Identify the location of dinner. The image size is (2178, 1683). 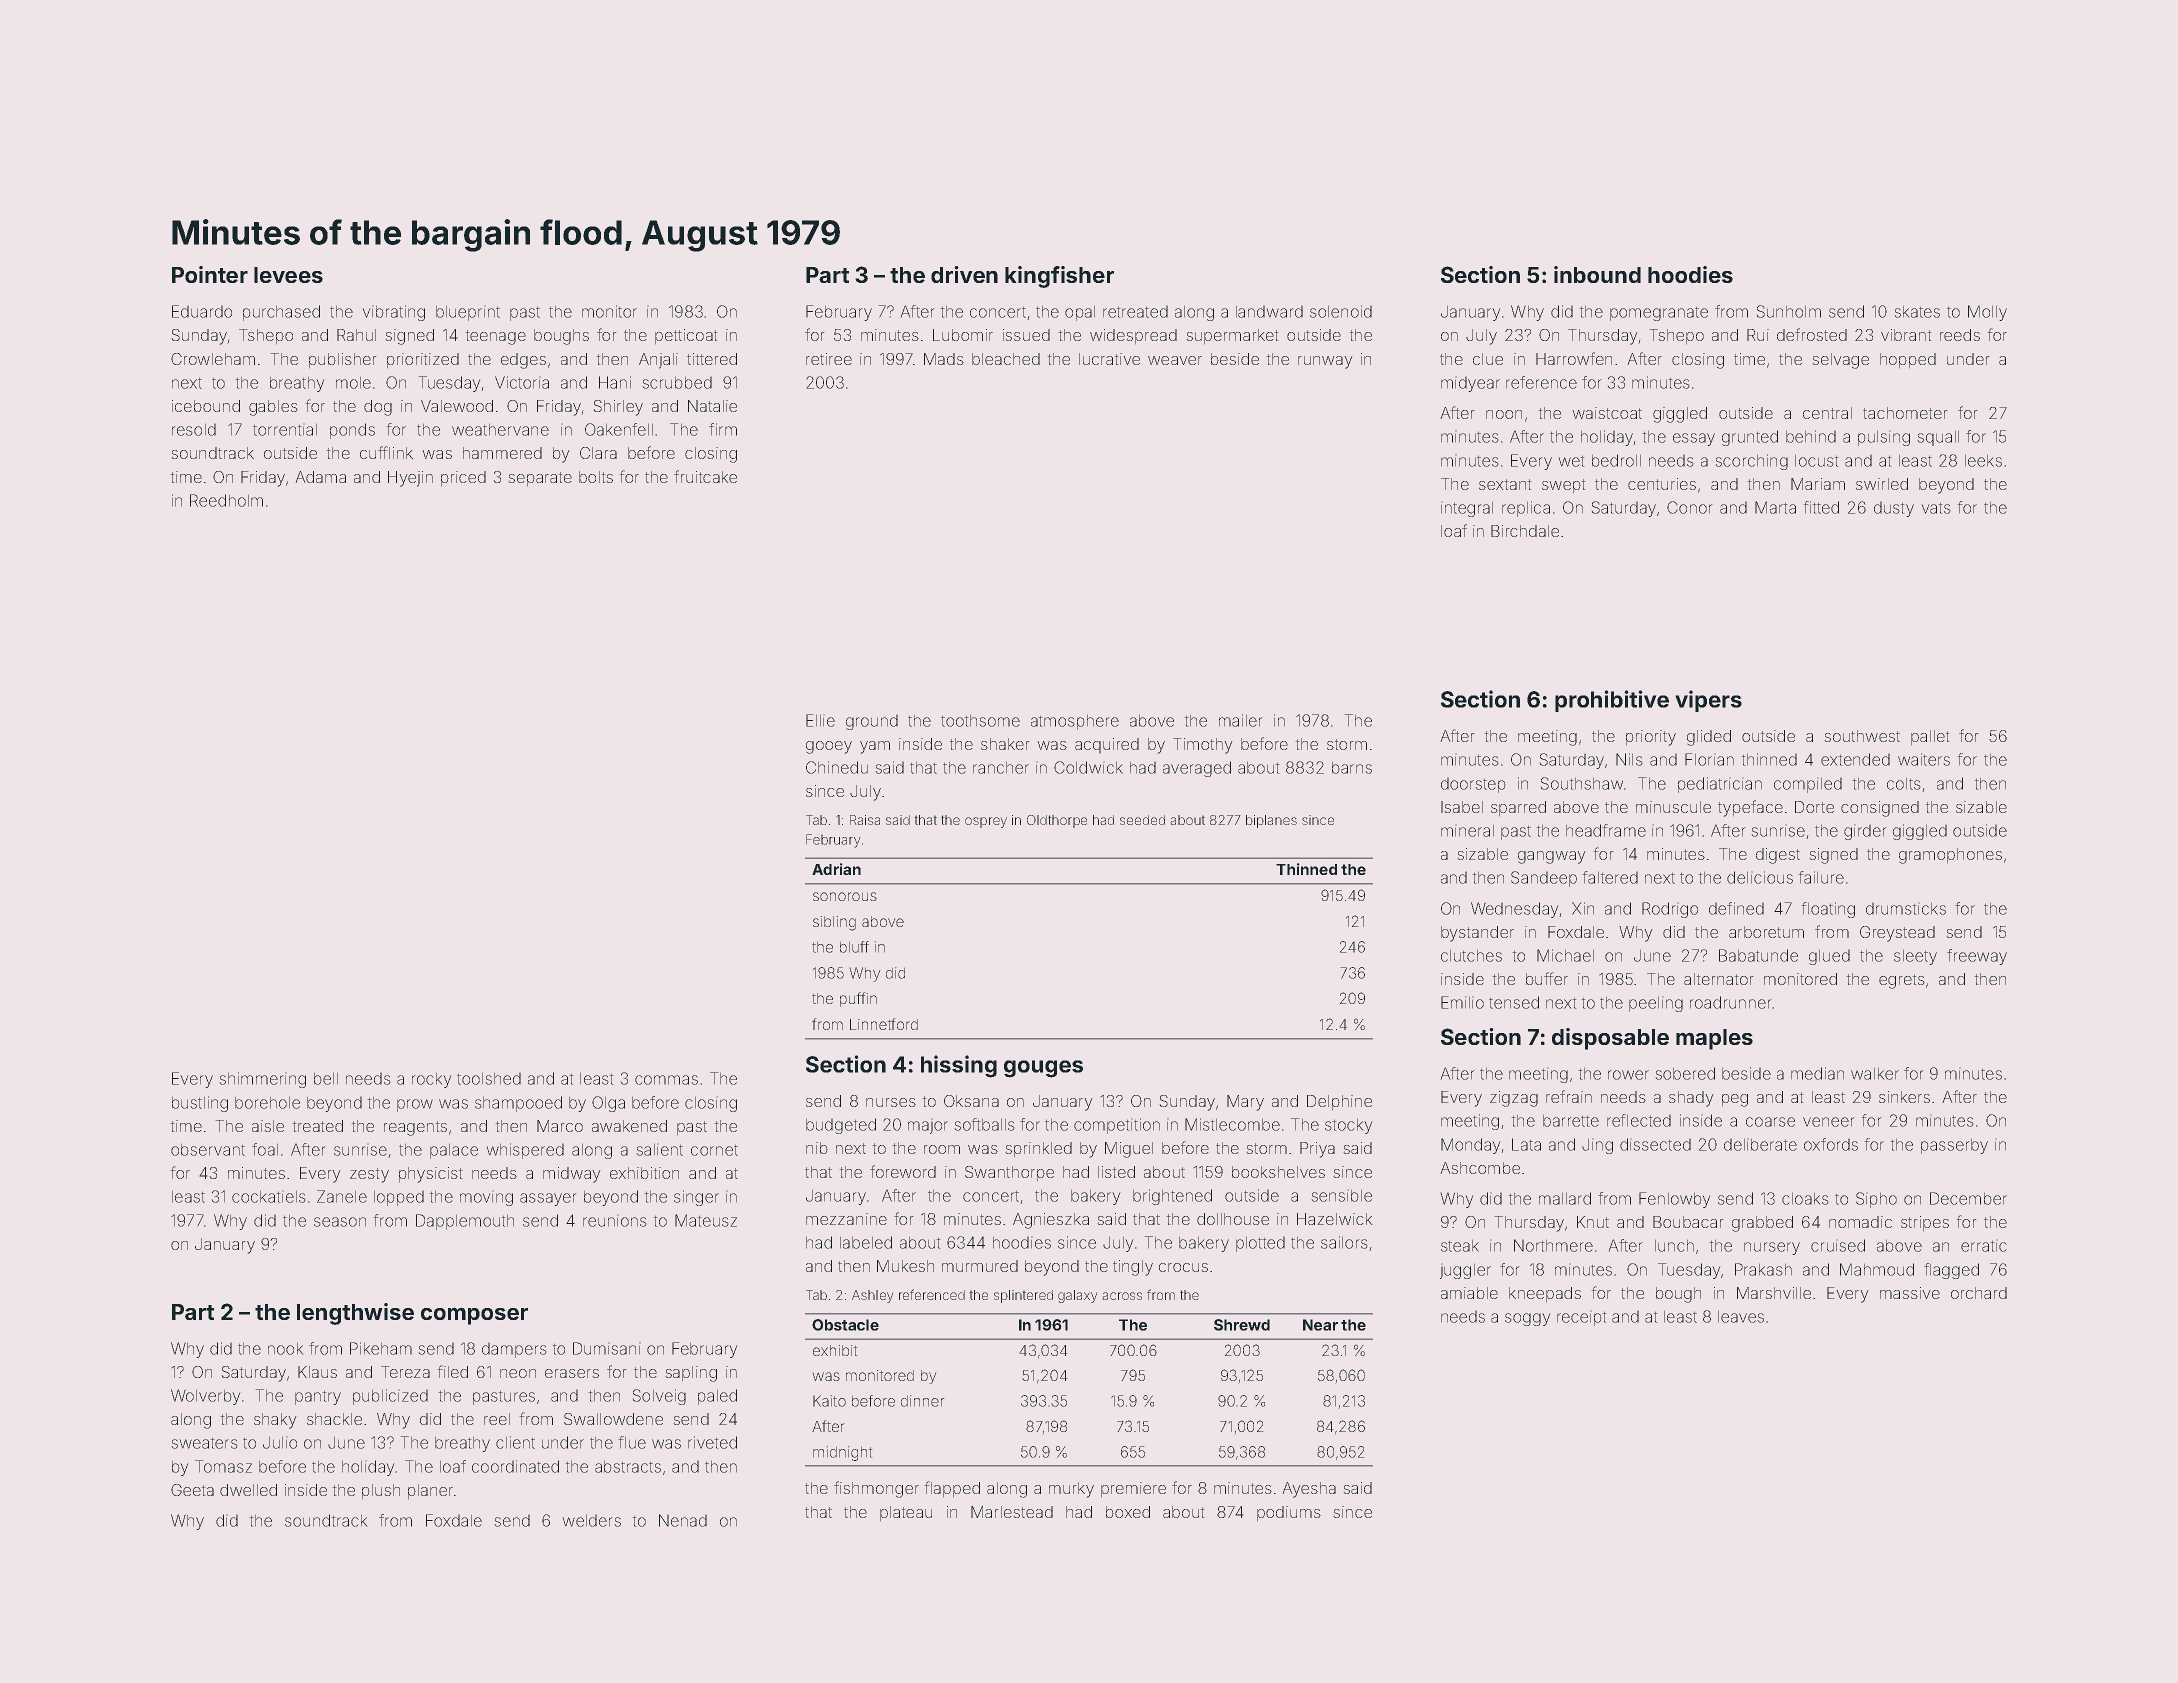
(923, 1401).
